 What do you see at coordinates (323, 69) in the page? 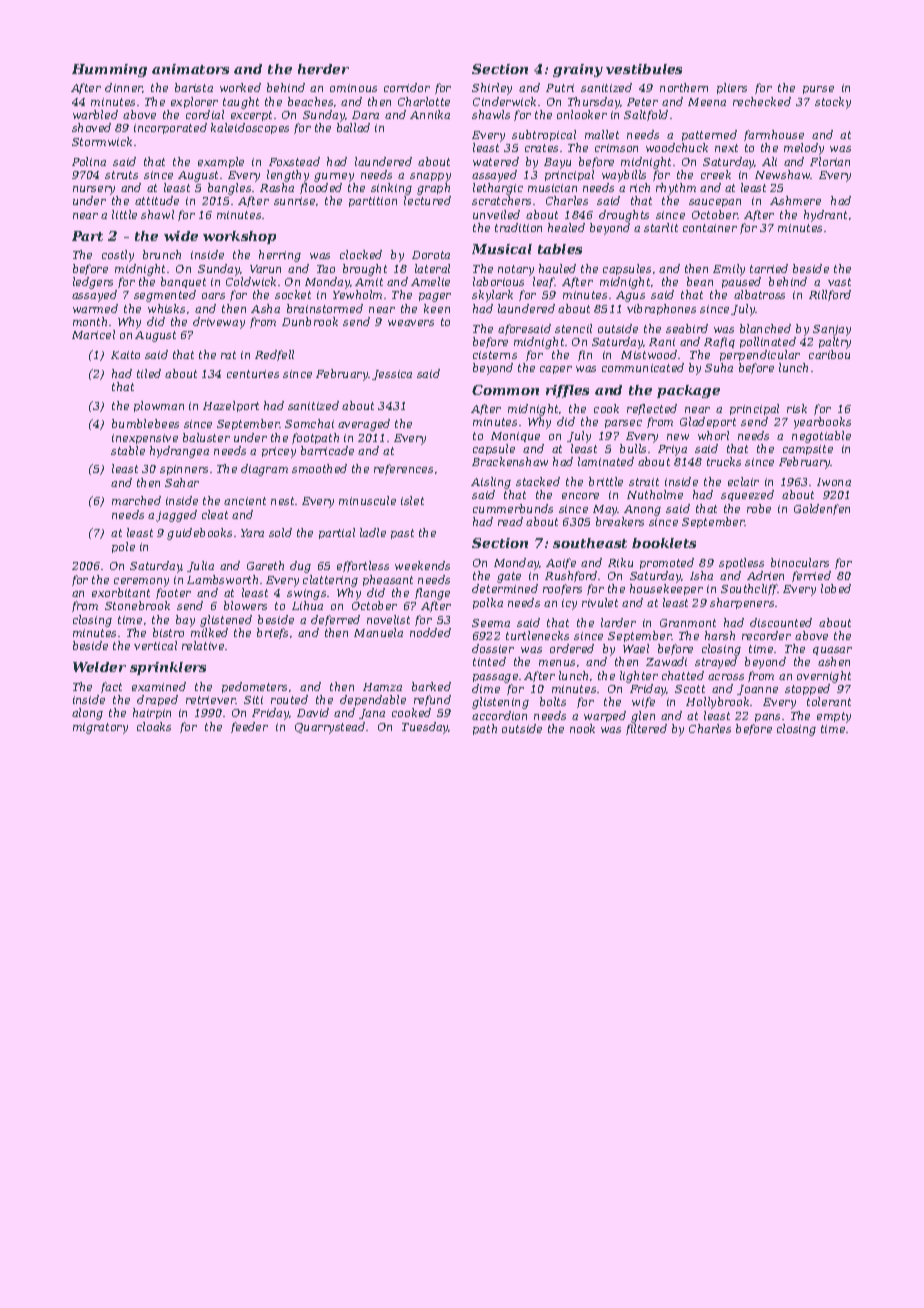
I see `herder` at bounding box center [323, 69].
